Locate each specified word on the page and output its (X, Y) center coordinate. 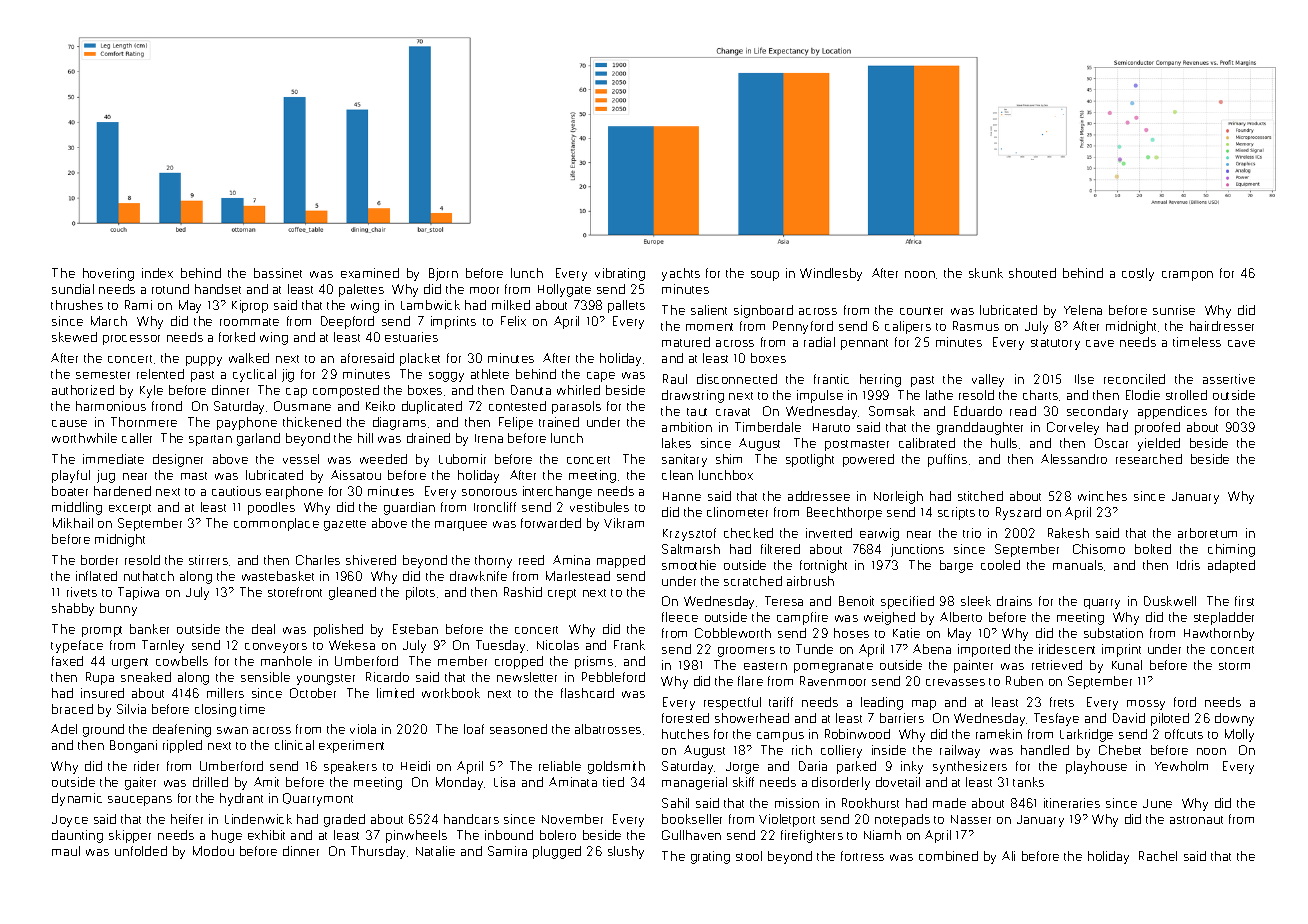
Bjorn (443, 274)
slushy (626, 852)
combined (948, 856)
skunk (986, 273)
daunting (77, 836)
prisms (594, 662)
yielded (1159, 444)
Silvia (131, 709)
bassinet (278, 273)
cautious (236, 491)
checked (748, 533)
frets (1062, 702)
